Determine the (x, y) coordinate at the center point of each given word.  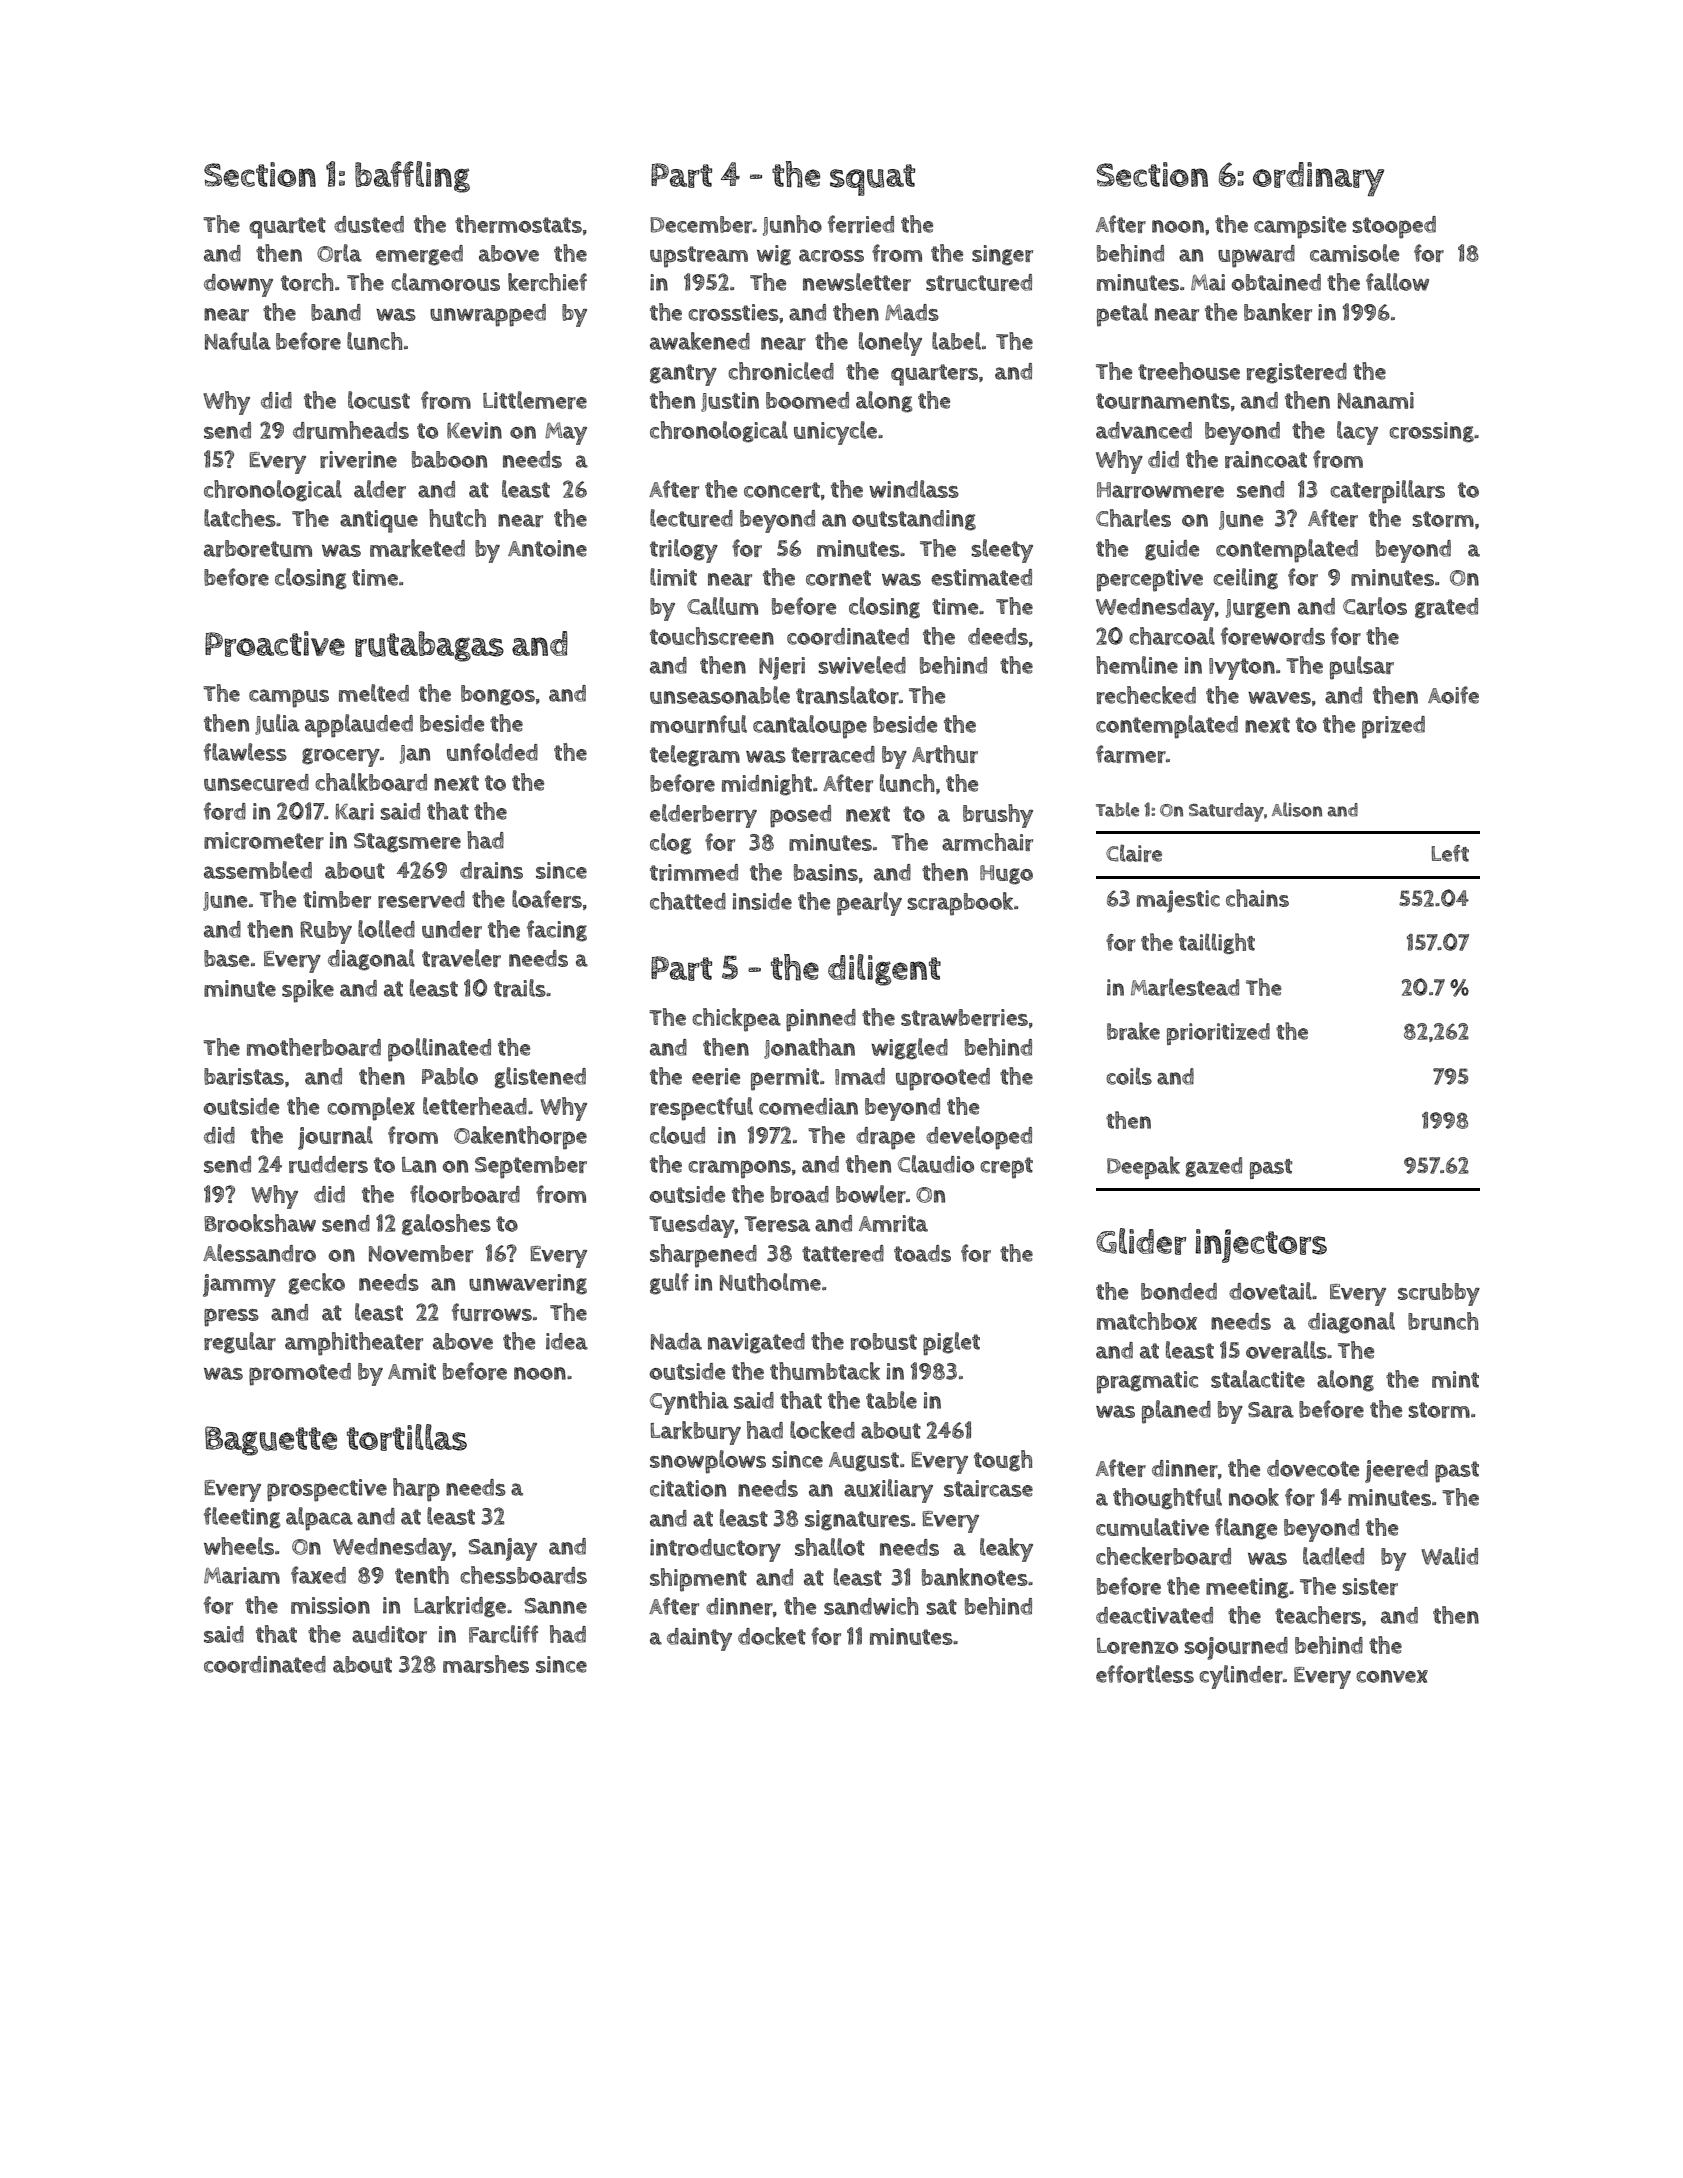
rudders (328, 1164)
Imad (860, 1076)
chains (1257, 898)
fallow (1397, 282)
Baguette (271, 1441)
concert (782, 490)
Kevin (474, 430)
